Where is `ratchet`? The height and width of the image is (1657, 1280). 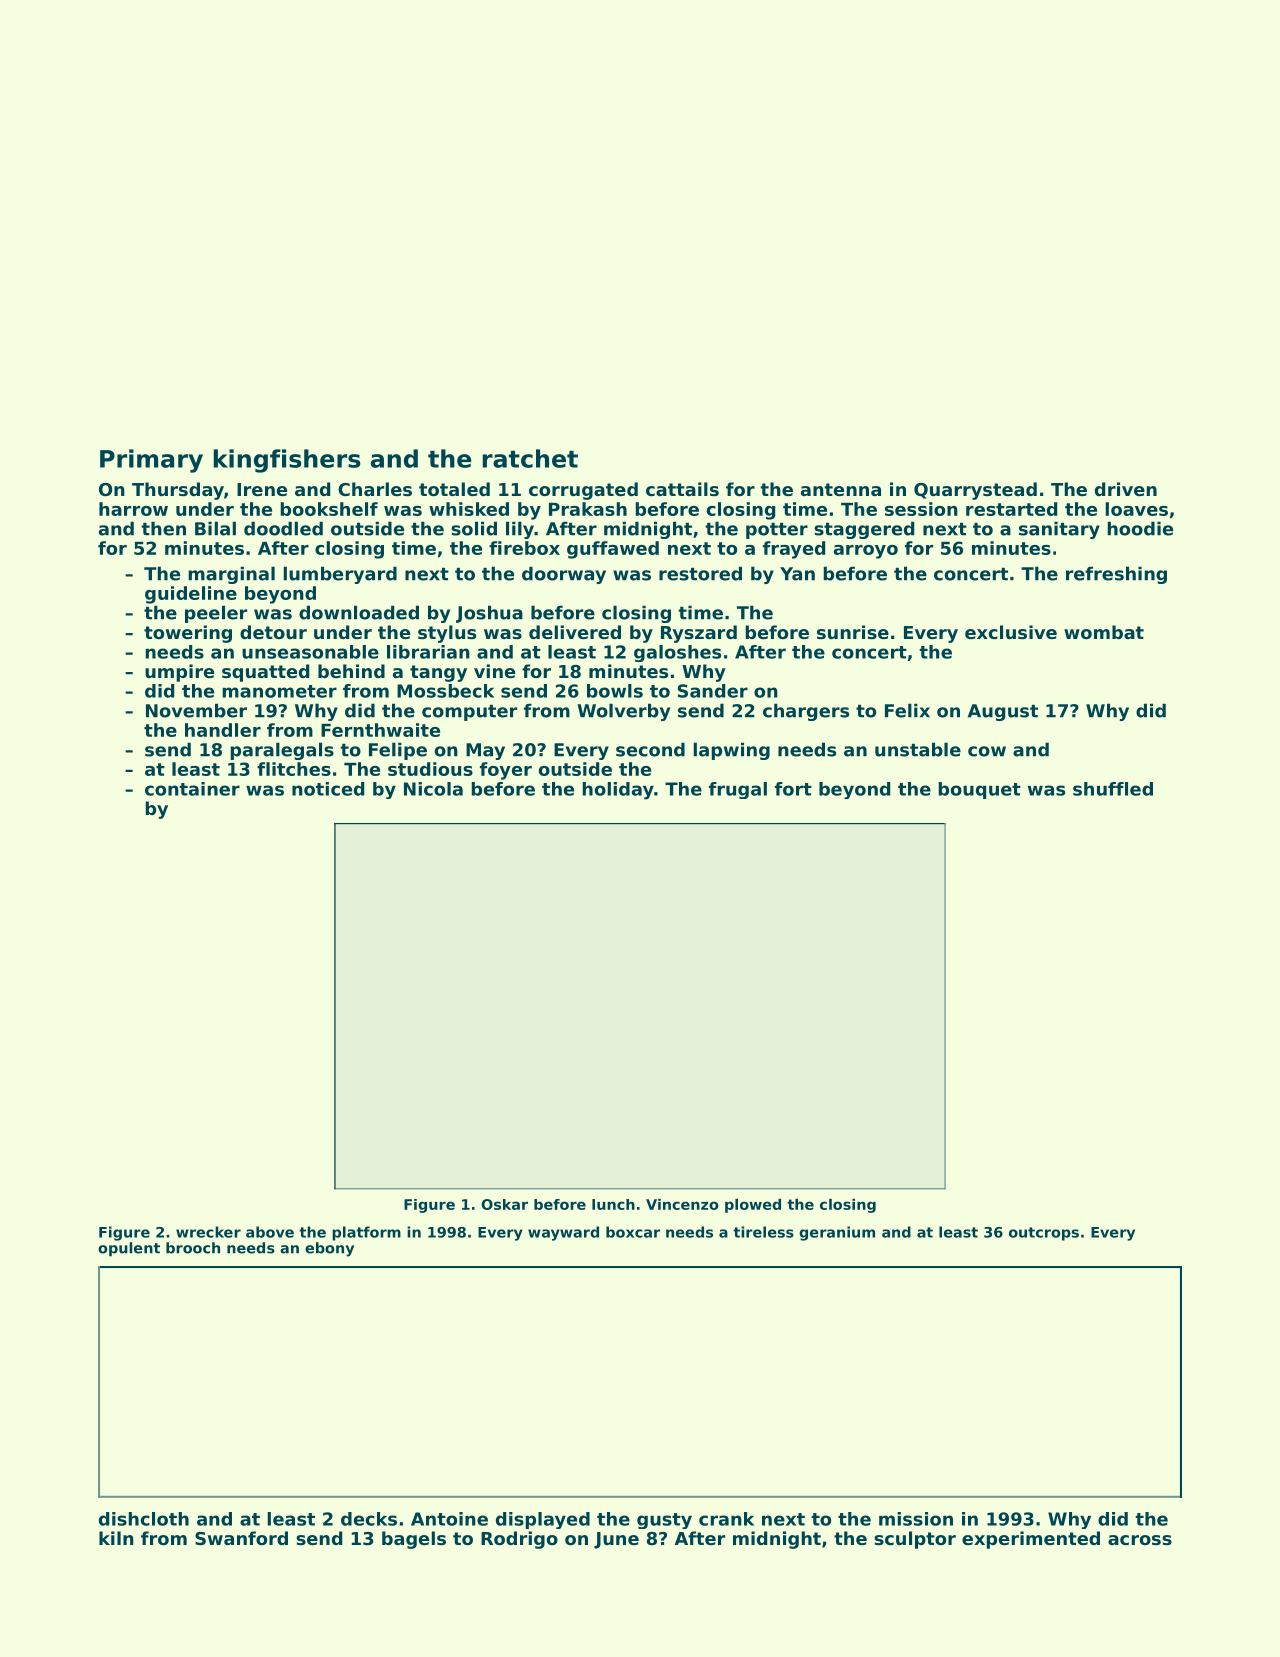
ratchet is located at coordinates (530, 458).
